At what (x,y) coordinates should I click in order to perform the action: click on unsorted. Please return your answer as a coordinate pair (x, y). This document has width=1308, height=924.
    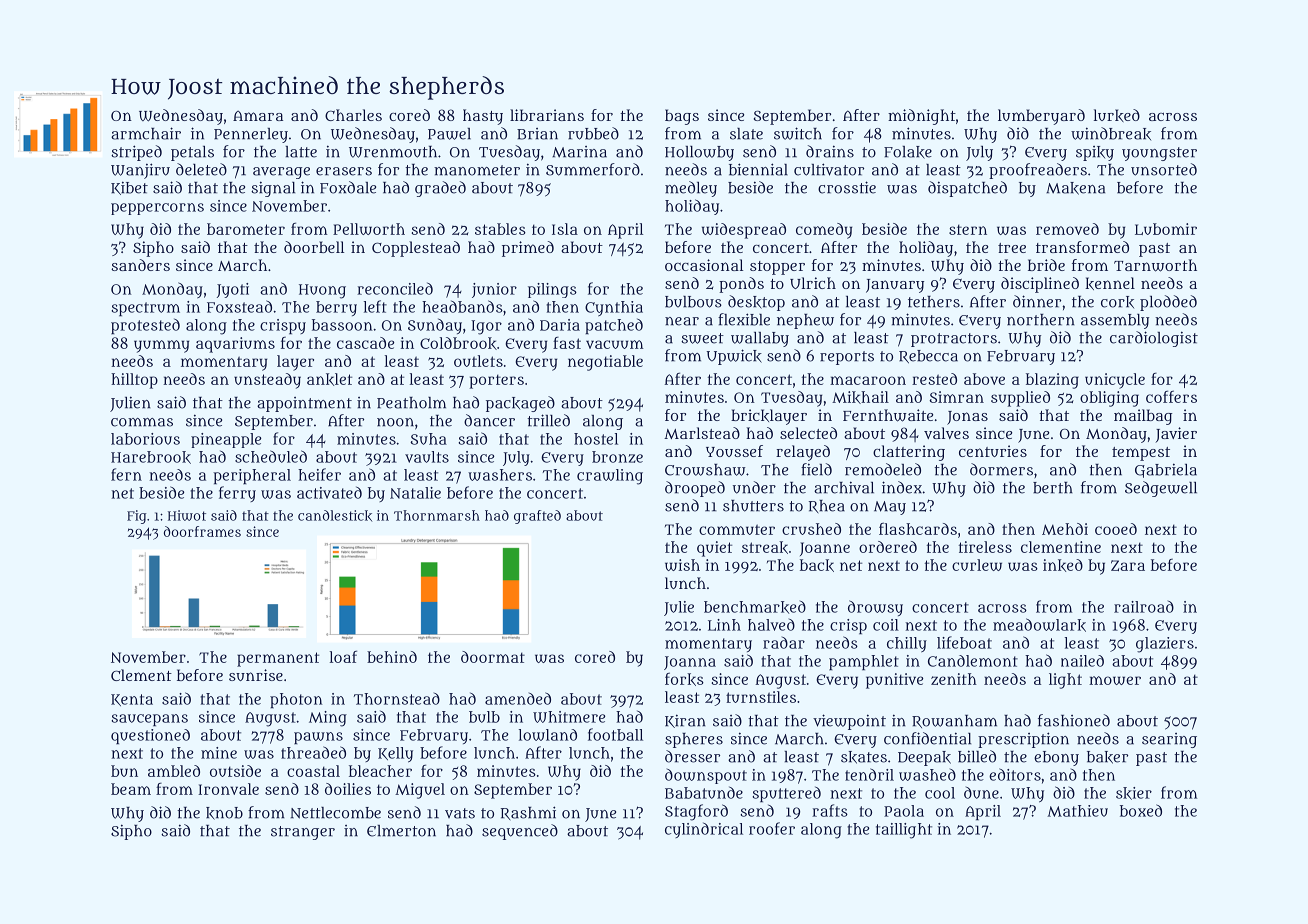
    Looking at the image, I should click on (1164, 169).
